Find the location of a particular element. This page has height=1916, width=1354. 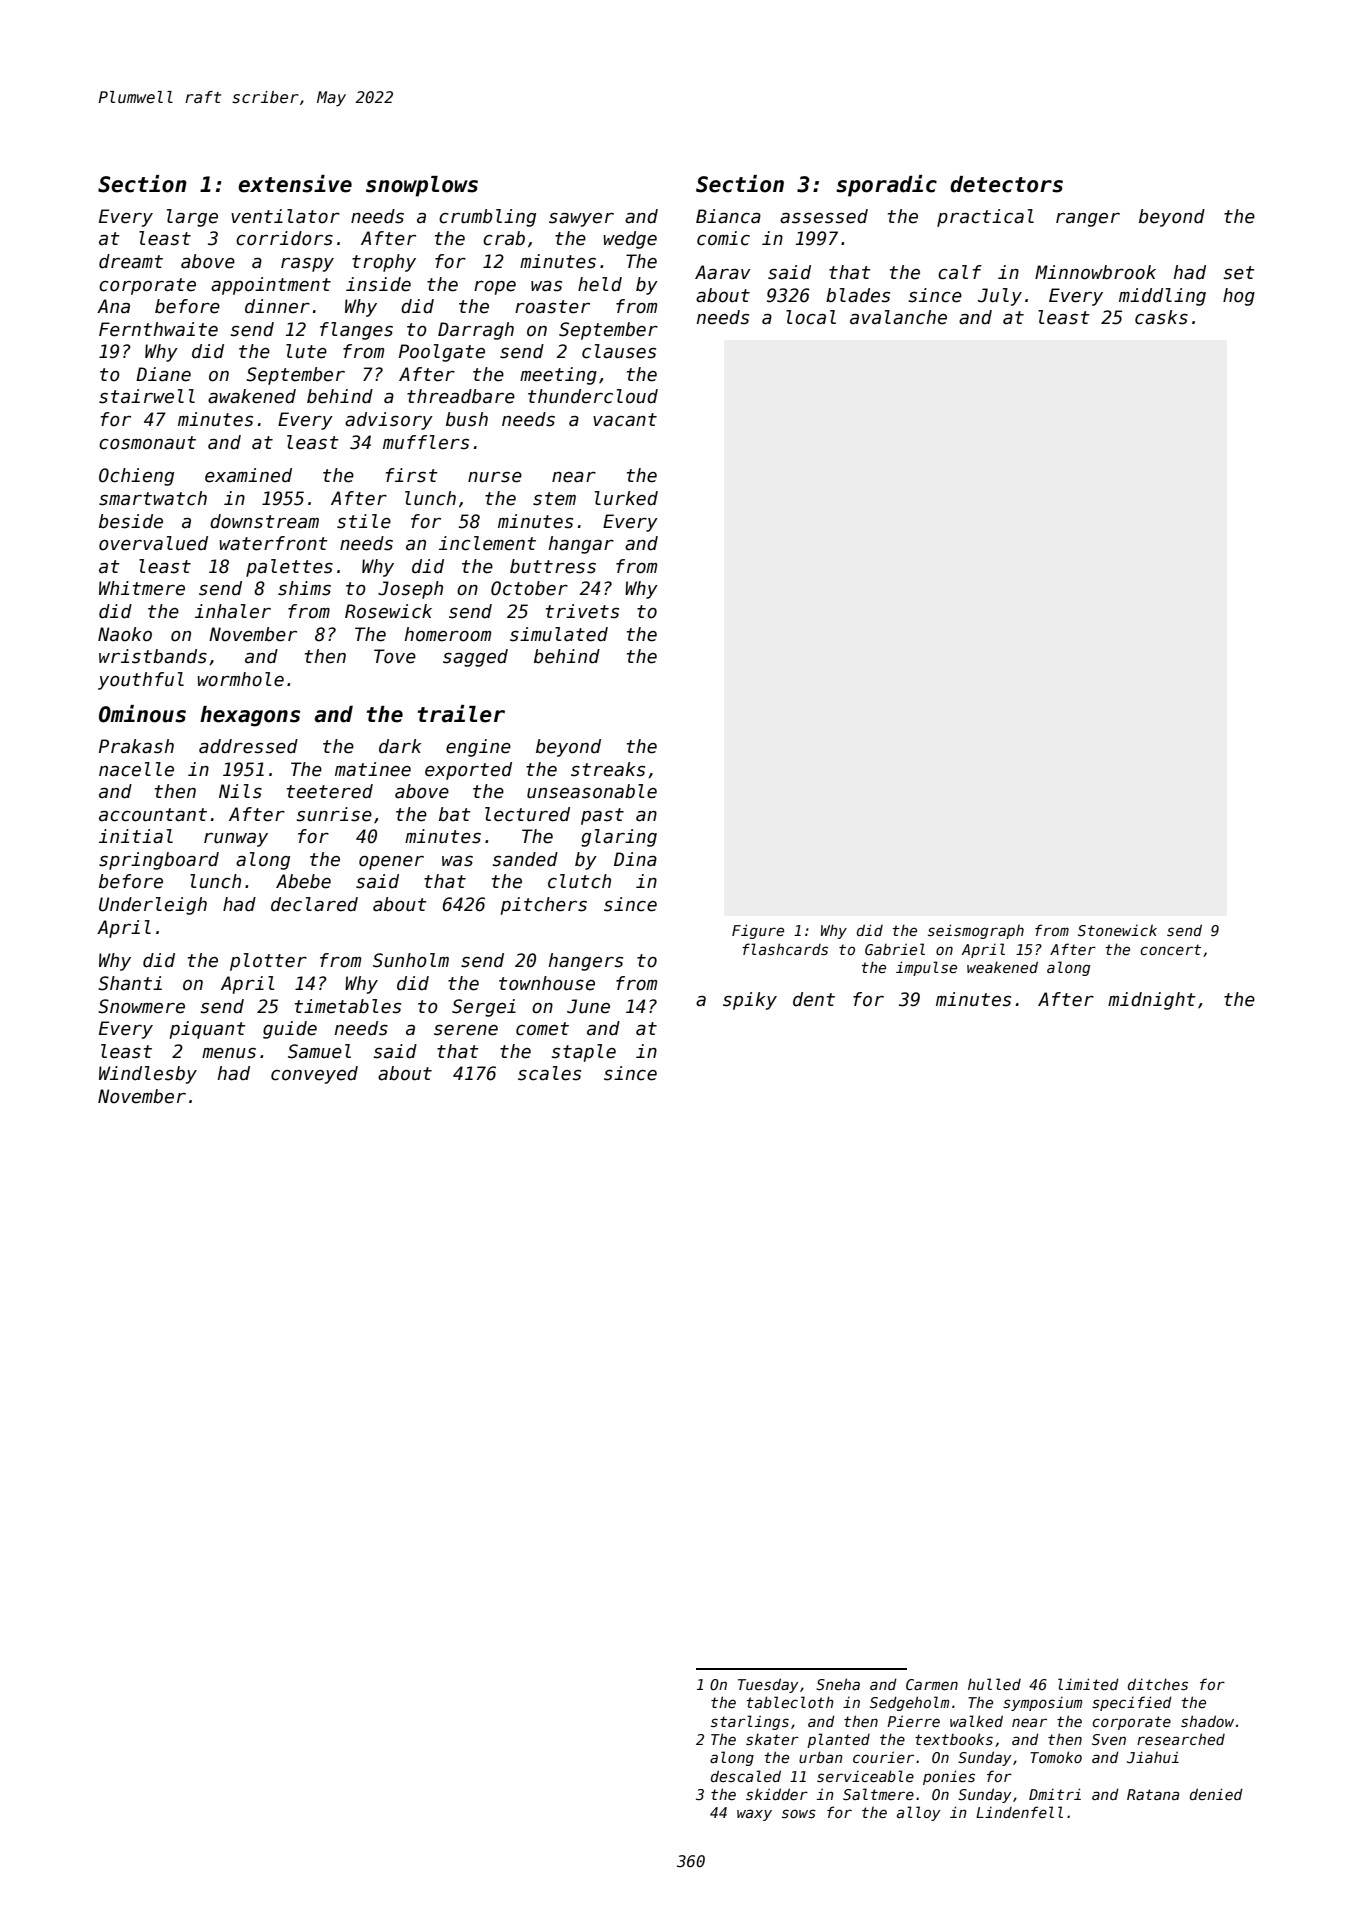

sawyer is located at coordinates (581, 220).
